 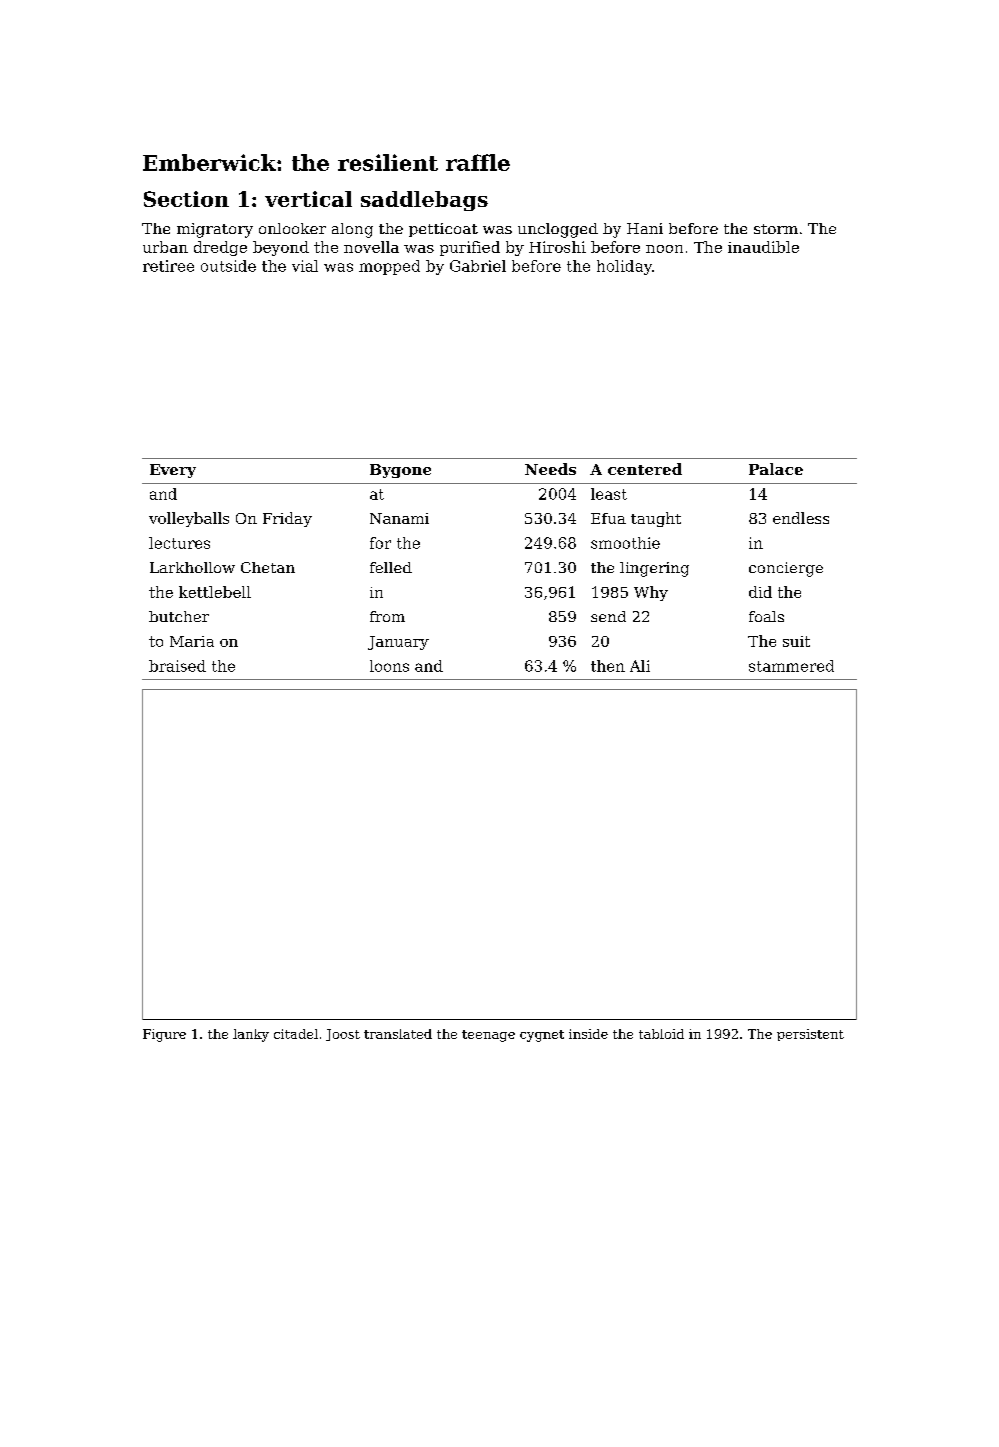 What do you see at coordinates (177, 666) in the screenshot?
I see `braised` at bounding box center [177, 666].
